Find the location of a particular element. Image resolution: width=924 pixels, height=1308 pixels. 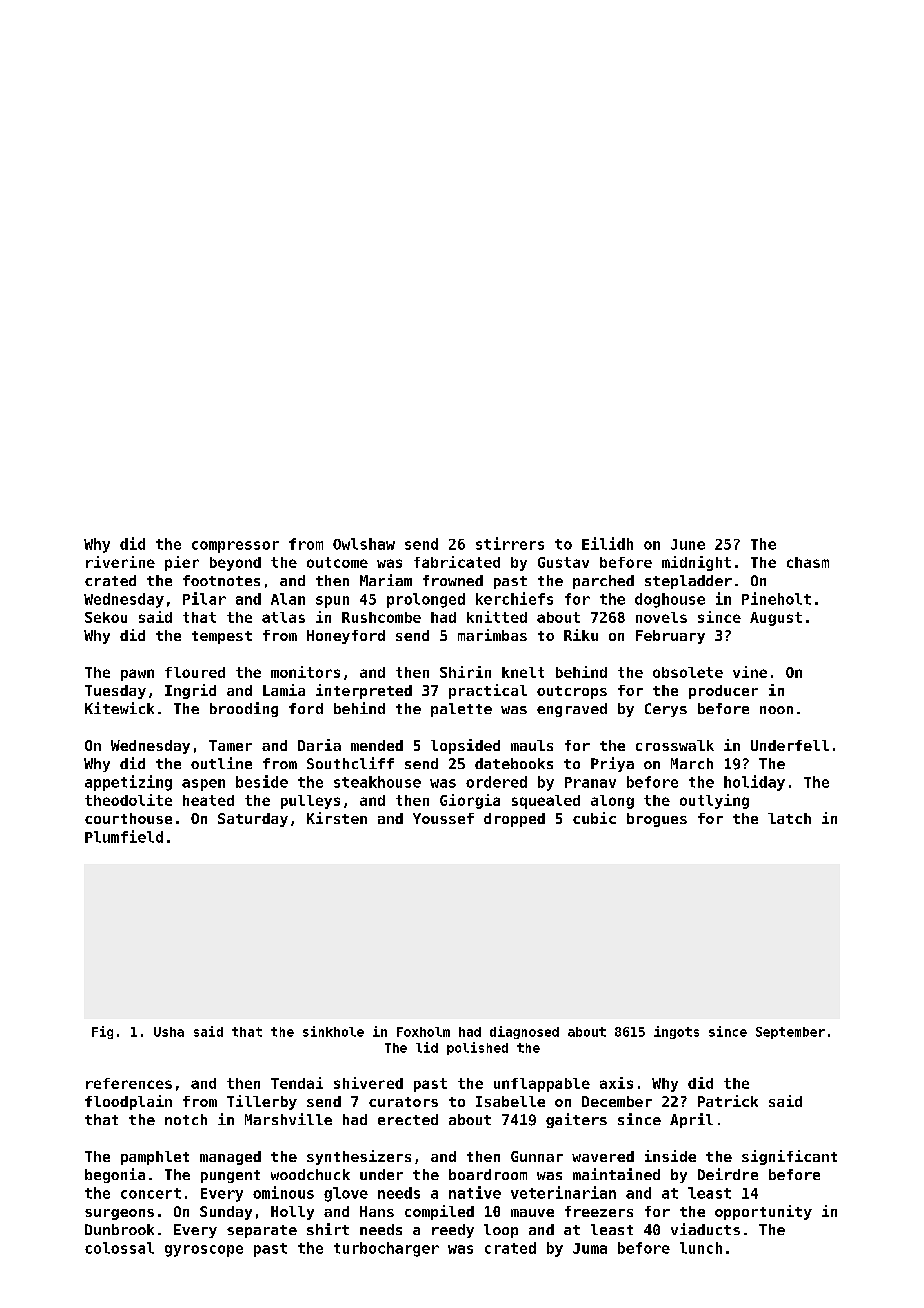

sinkhole is located at coordinates (333, 1031).
